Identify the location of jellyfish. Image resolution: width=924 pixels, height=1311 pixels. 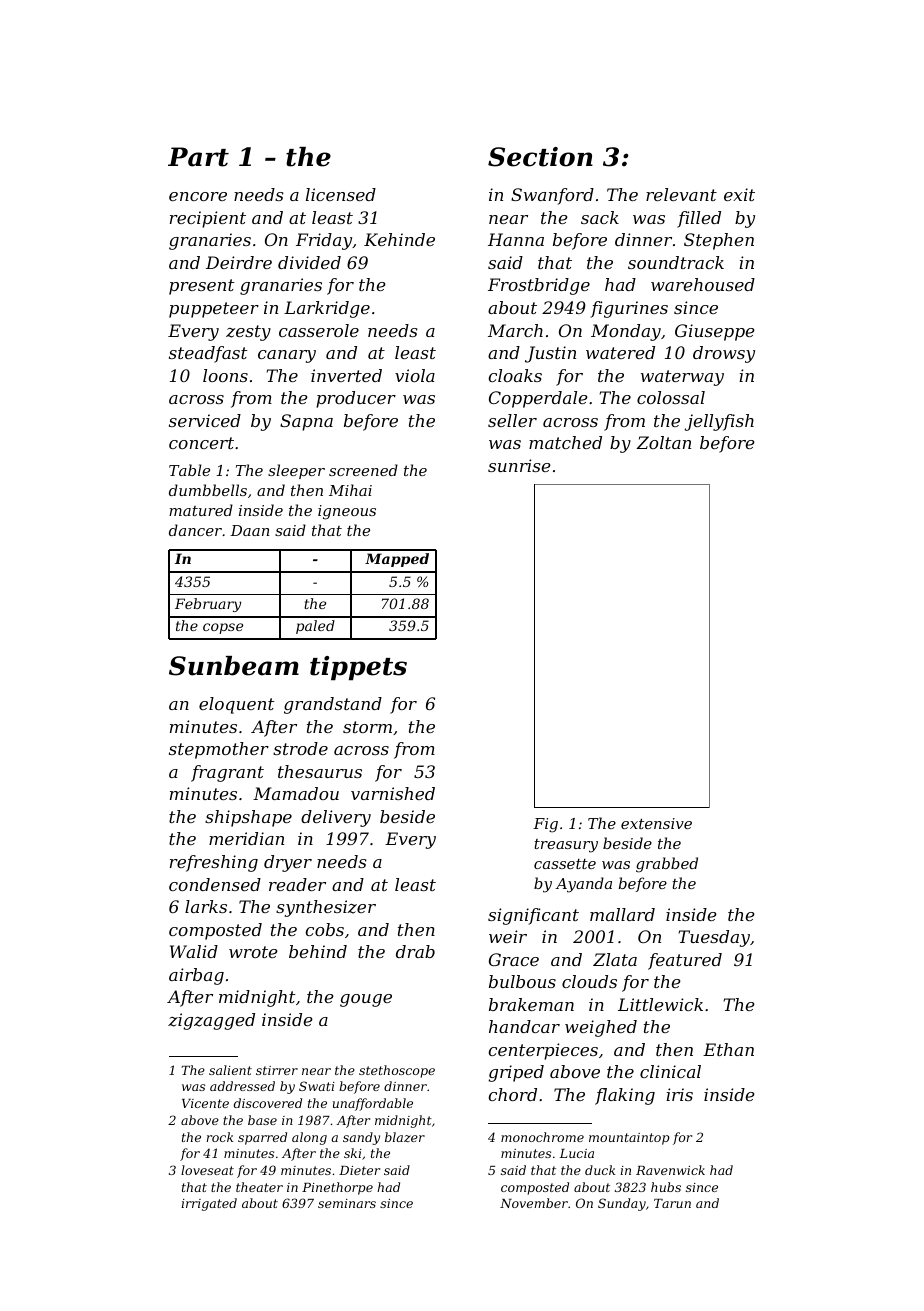
(719, 422).
